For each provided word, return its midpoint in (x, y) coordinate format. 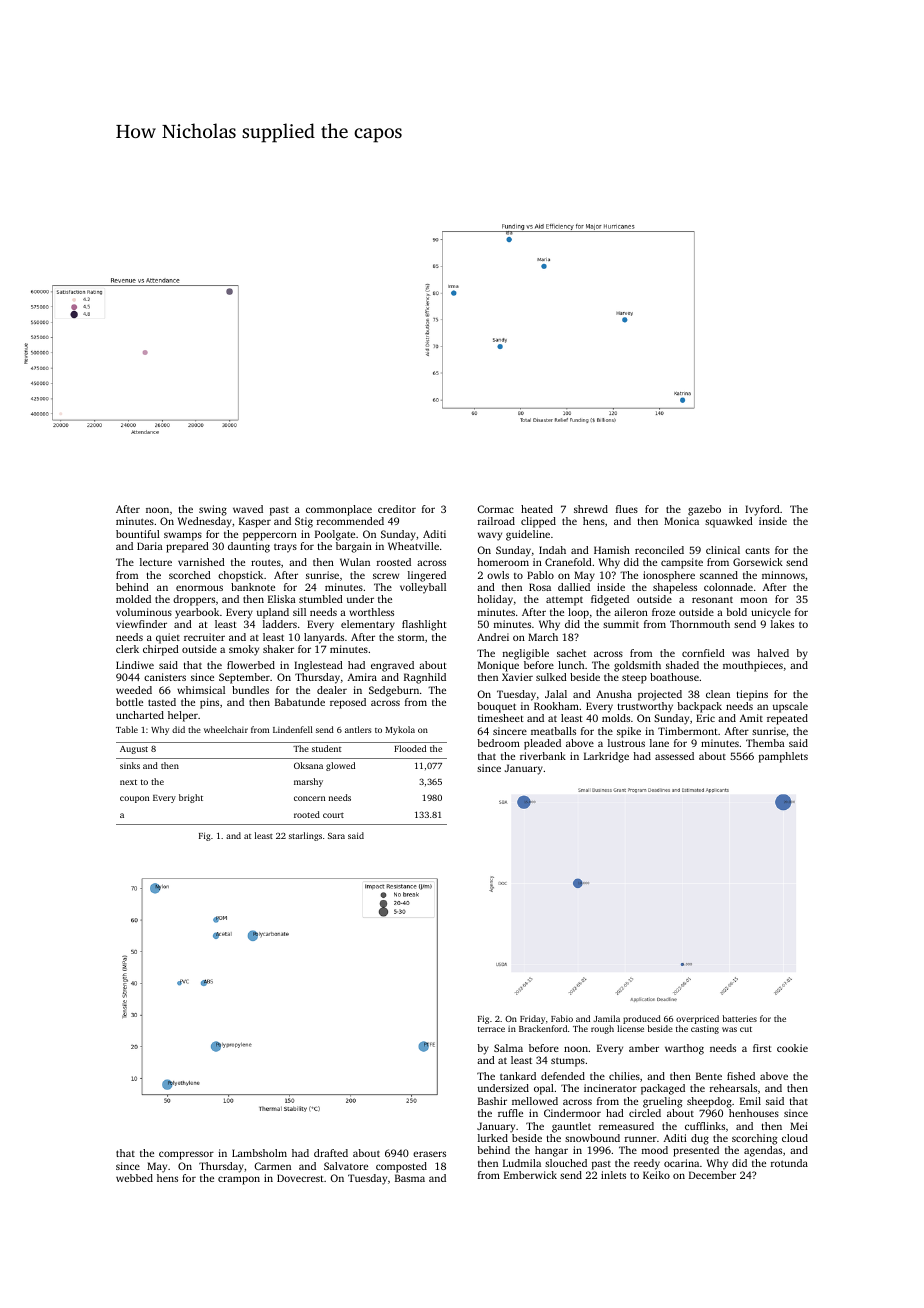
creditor (397, 509)
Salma (508, 1048)
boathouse (674, 677)
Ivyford (762, 510)
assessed (674, 756)
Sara (336, 836)
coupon (134, 799)
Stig (304, 522)
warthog (684, 1049)
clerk (127, 649)
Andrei (493, 637)
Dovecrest (300, 1178)
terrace (491, 1029)
